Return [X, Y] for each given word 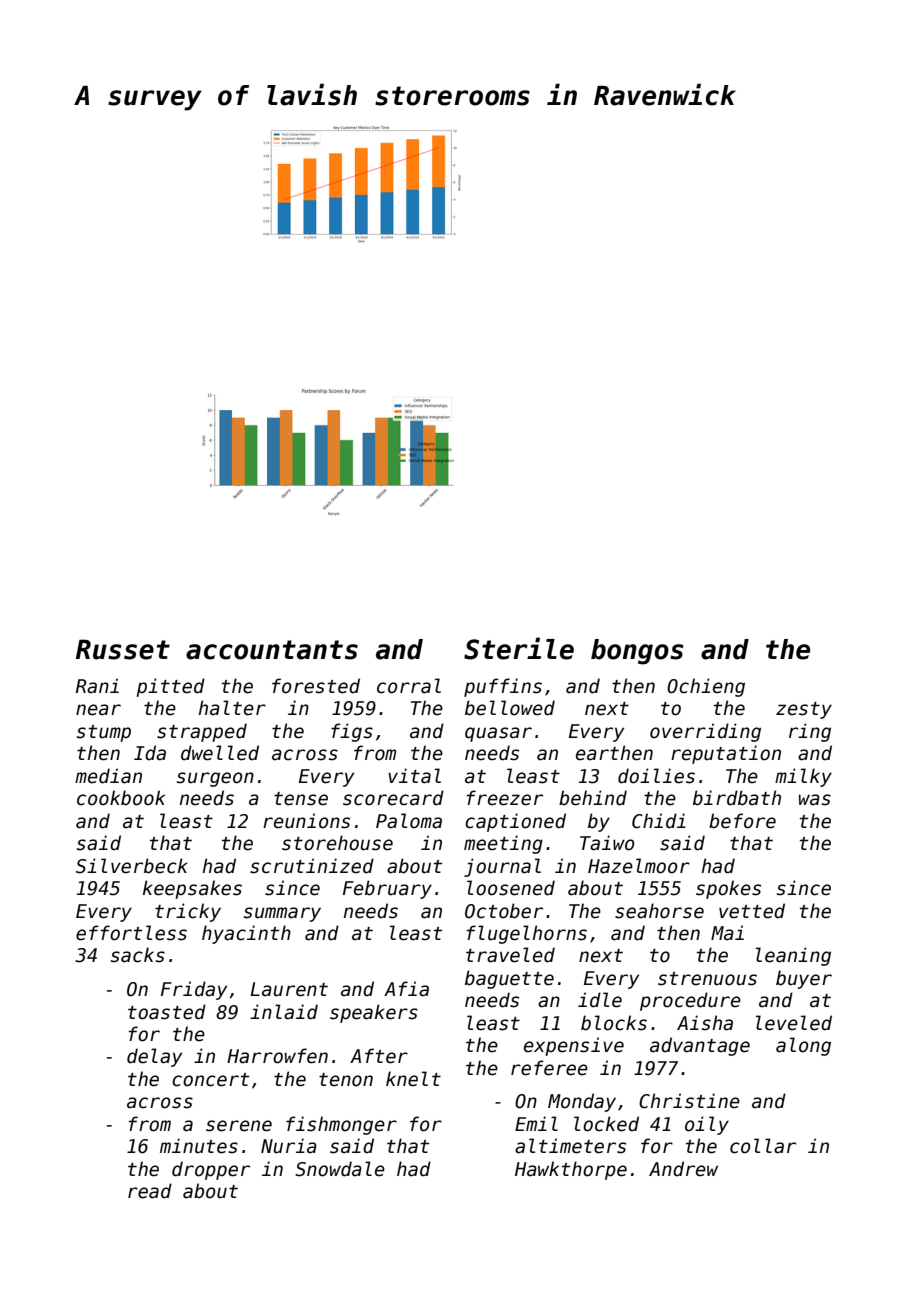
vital [414, 776]
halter [232, 708]
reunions [306, 821]
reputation [726, 754]
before [742, 821]
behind [593, 798]
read [150, 1191]
